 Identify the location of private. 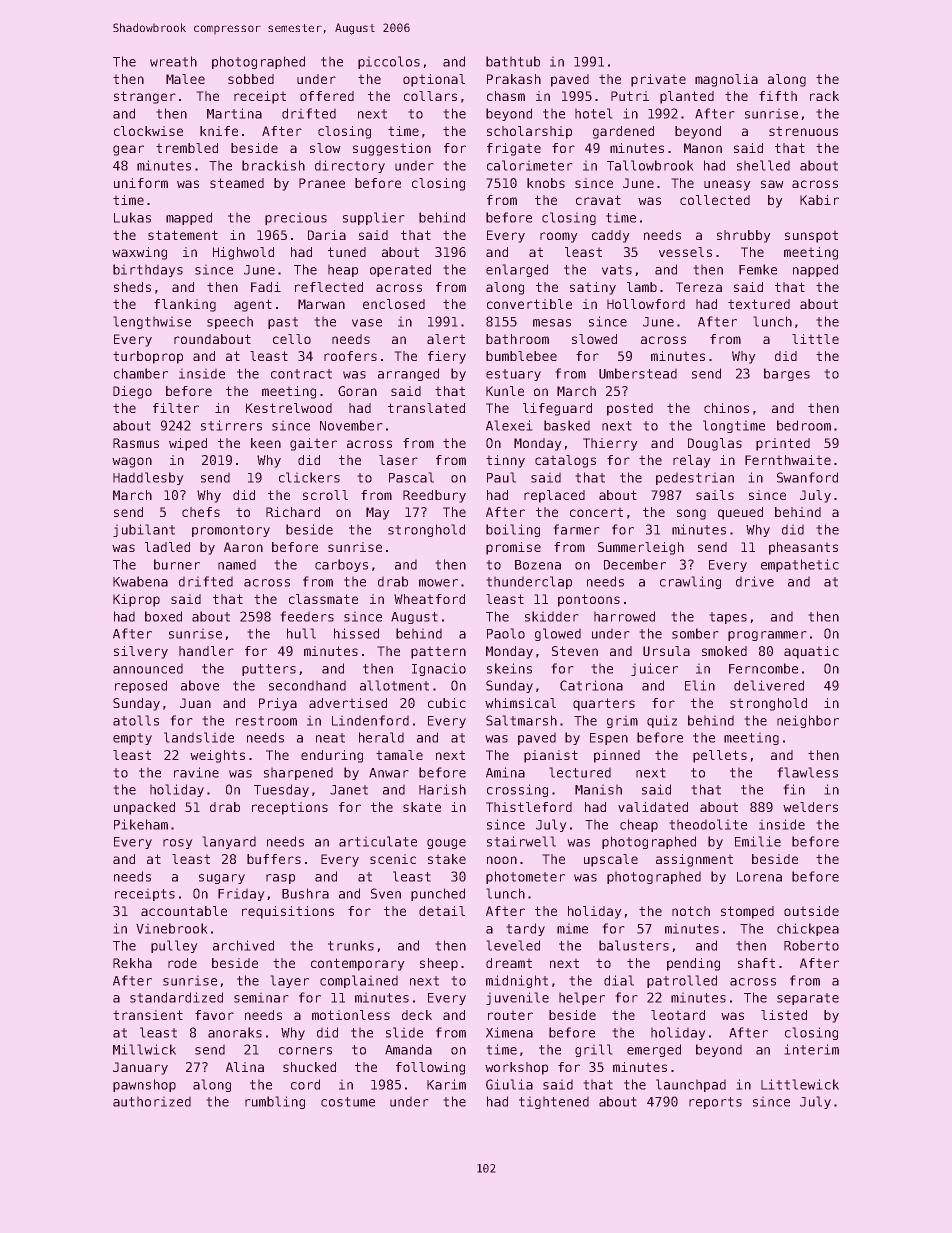
(658, 80).
